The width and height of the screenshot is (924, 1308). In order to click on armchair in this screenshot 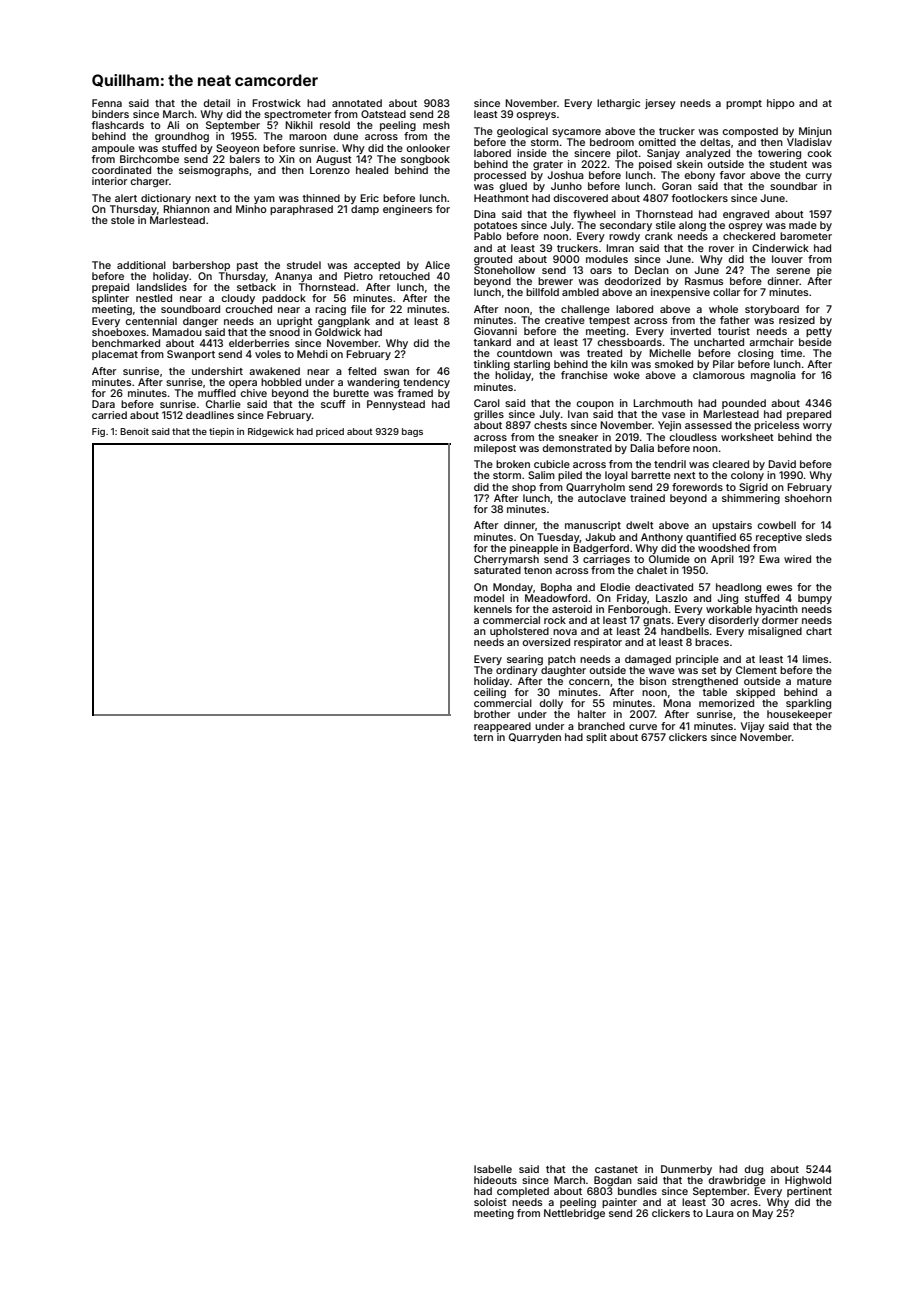, I will do `click(771, 342)`.
